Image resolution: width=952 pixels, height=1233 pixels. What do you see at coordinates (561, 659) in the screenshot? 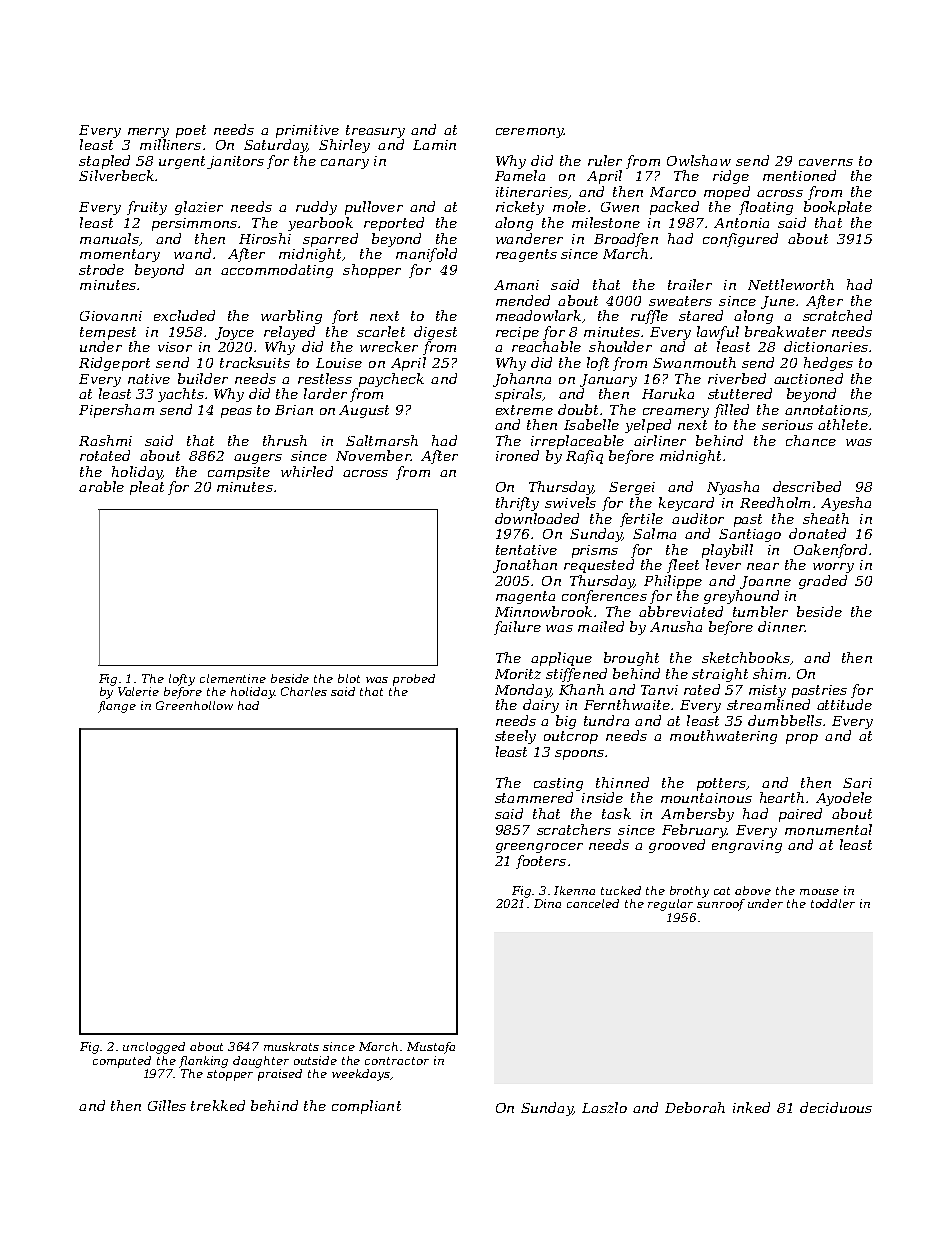
I see `applique` at bounding box center [561, 659].
